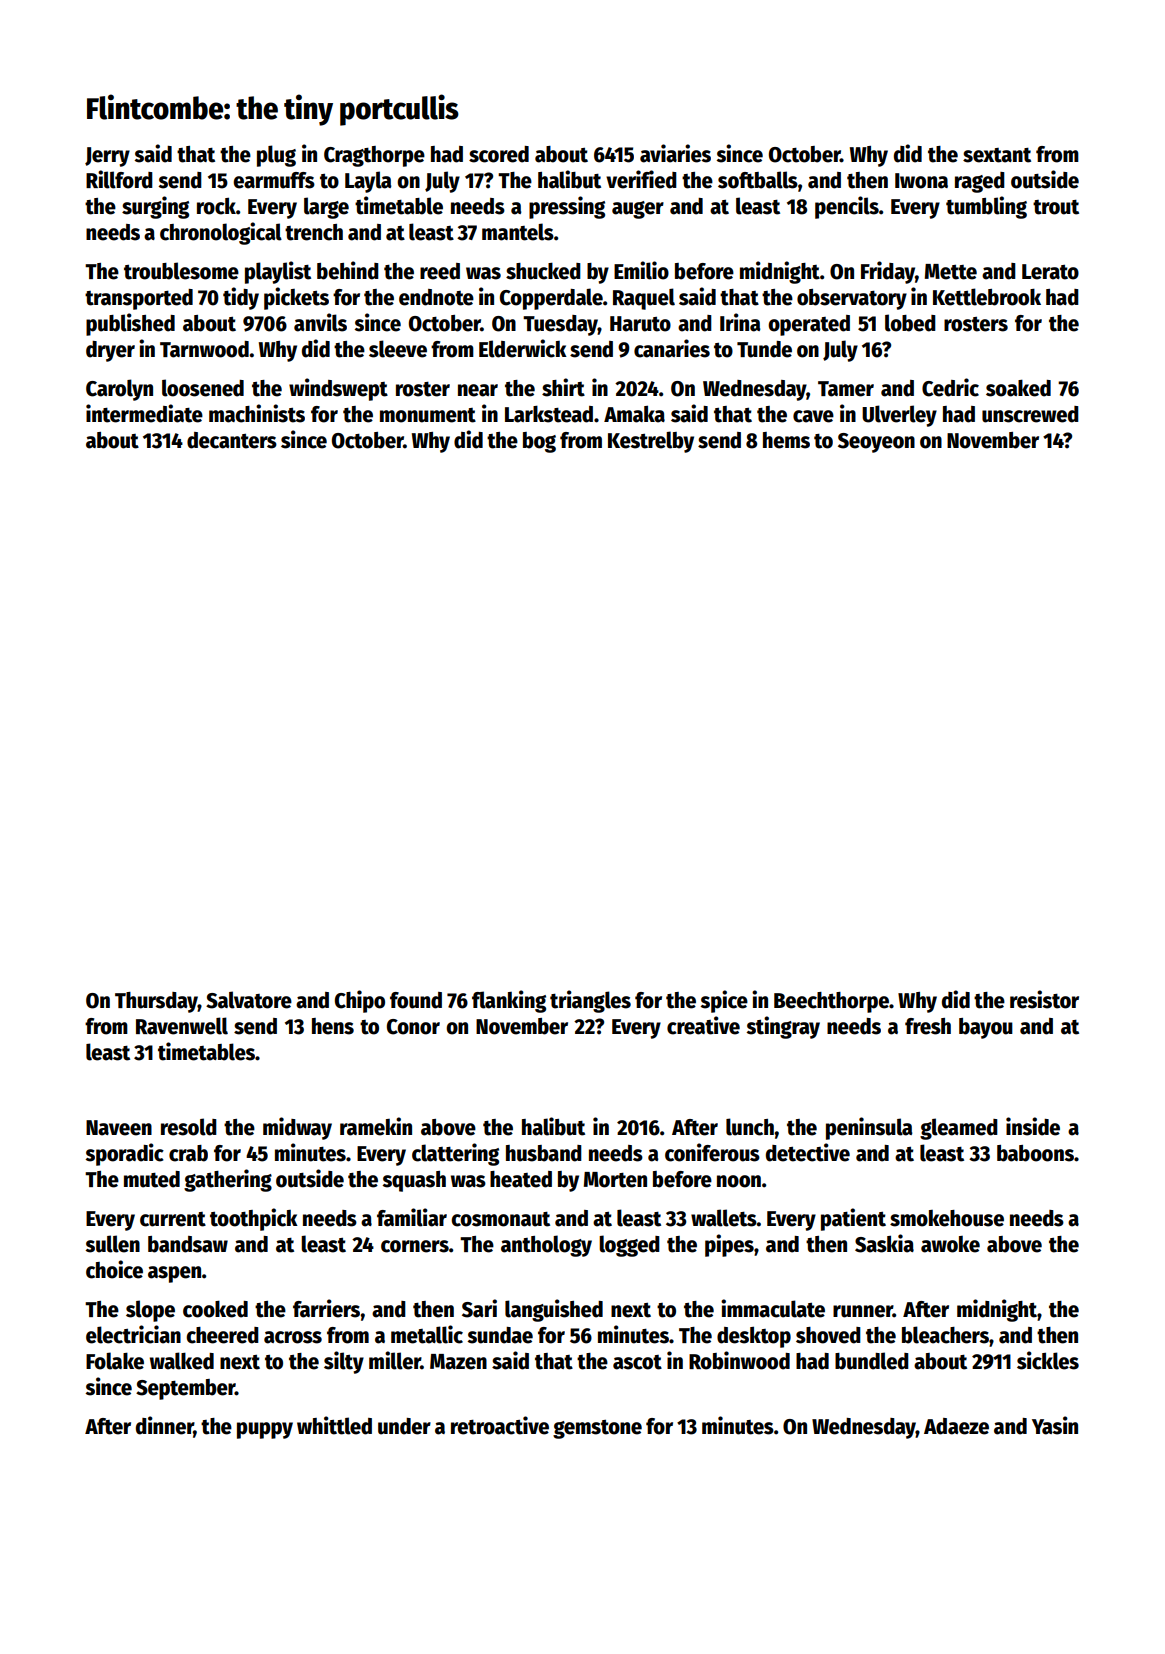  Describe the element at coordinates (416, 1000) in the image. I see `found` at that location.
